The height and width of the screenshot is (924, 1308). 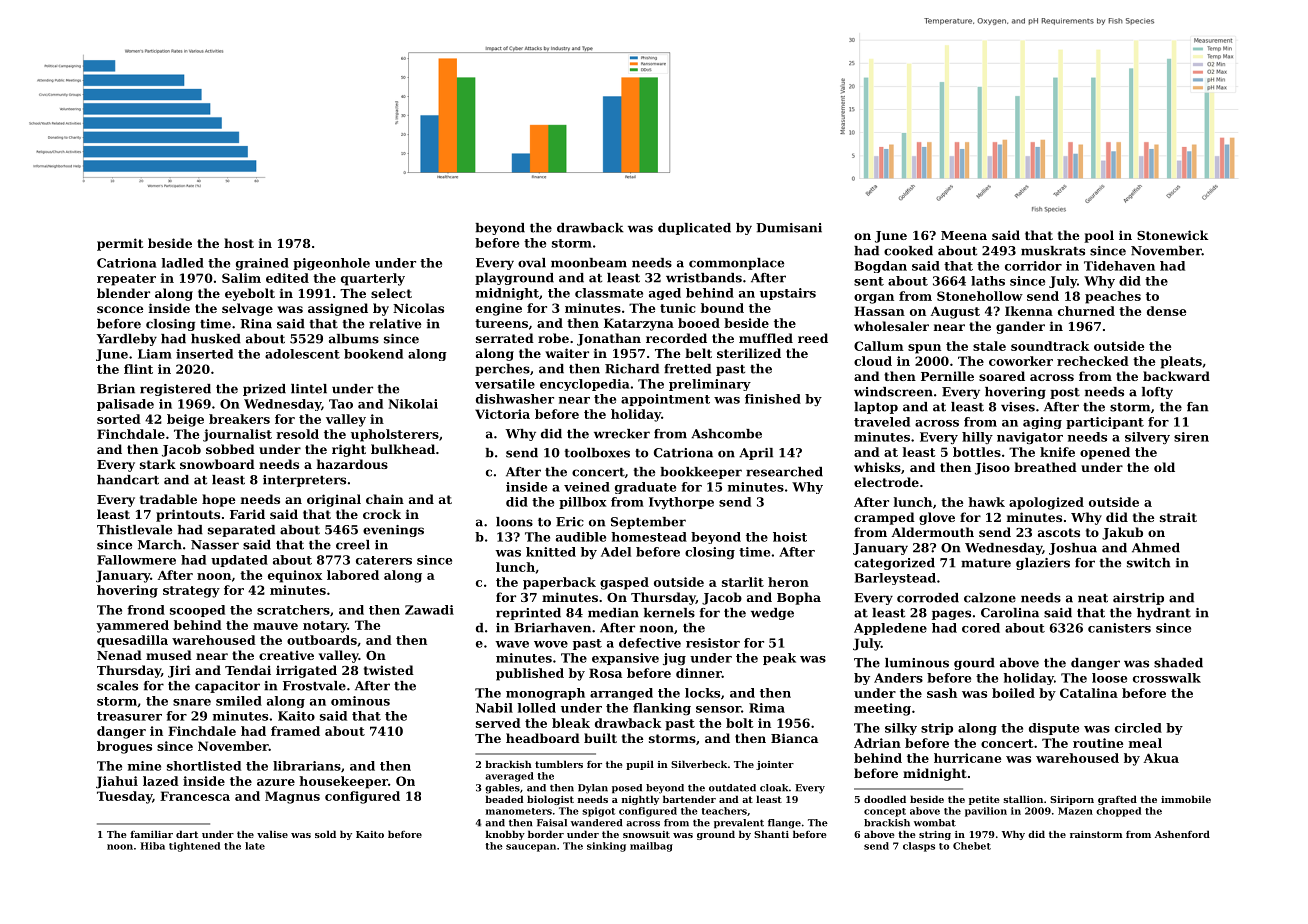 What do you see at coordinates (662, 709) in the screenshot?
I see `flanking` at bounding box center [662, 709].
